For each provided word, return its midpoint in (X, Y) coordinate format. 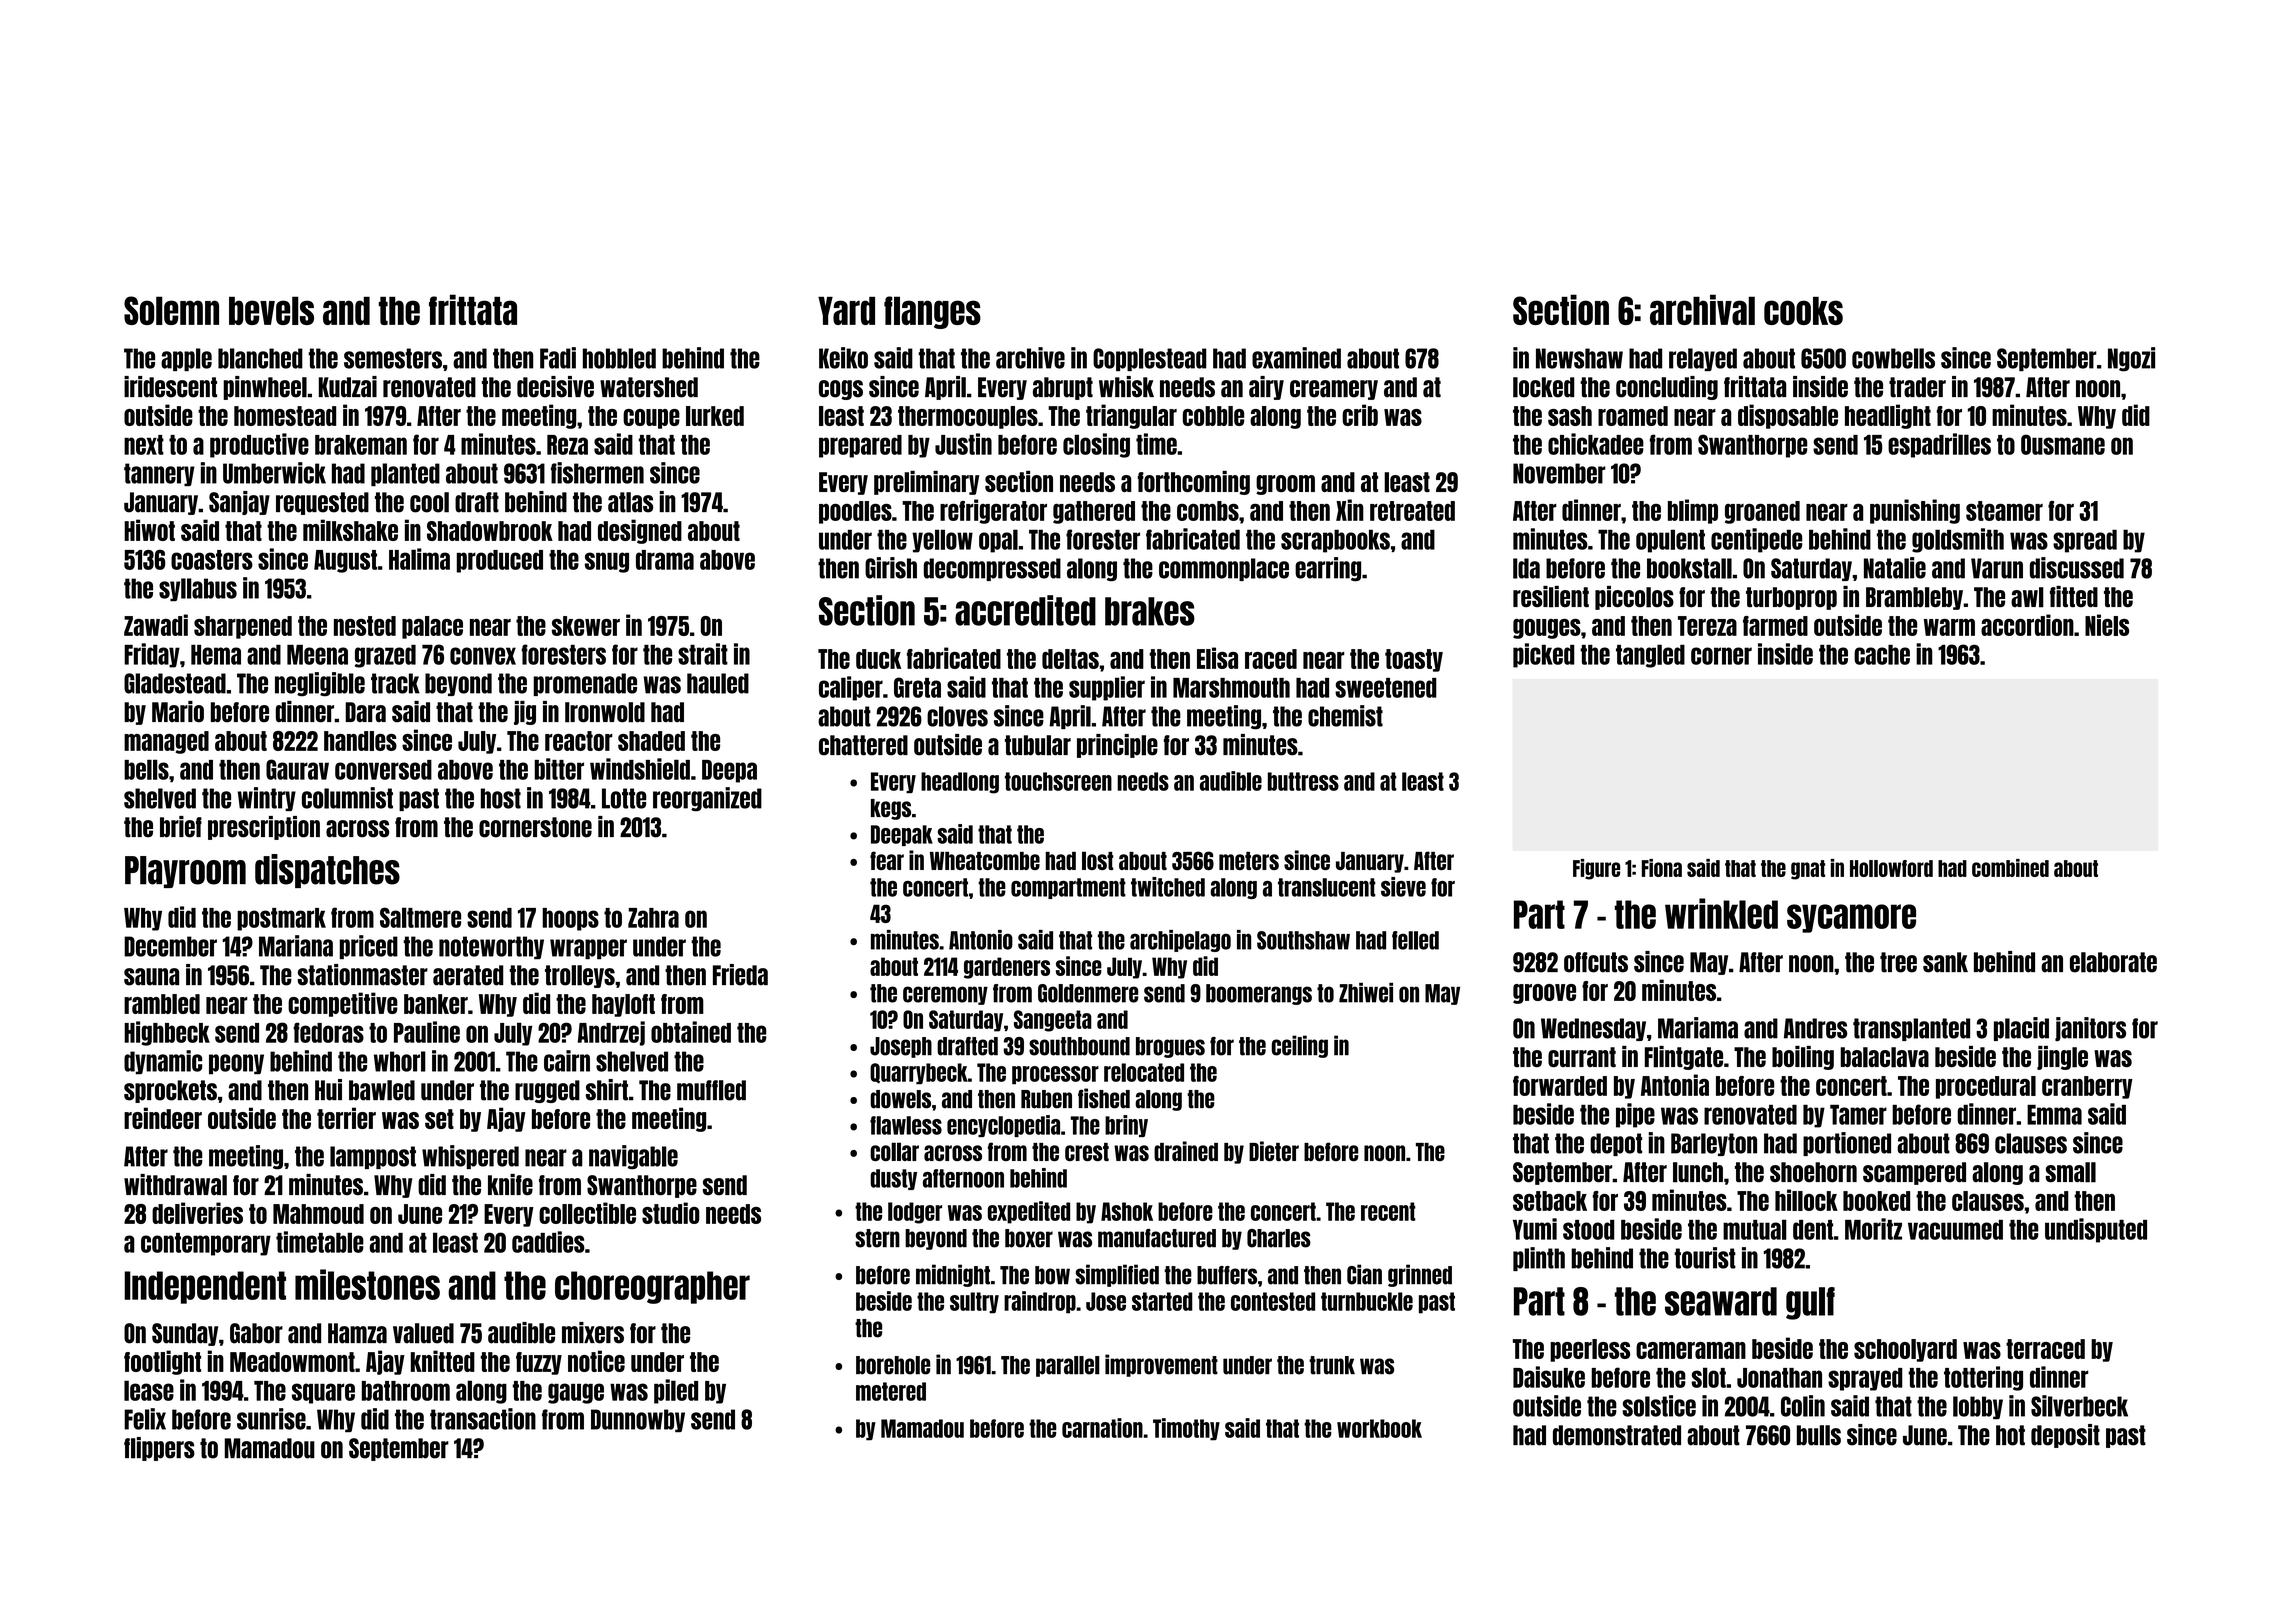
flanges (932, 312)
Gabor (256, 1333)
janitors (2090, 1029)
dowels (901, 1099)
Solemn (171, 310)
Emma (2054, 1115)
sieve (1403, 887)
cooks (1803, 311)
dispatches (327, 871)
